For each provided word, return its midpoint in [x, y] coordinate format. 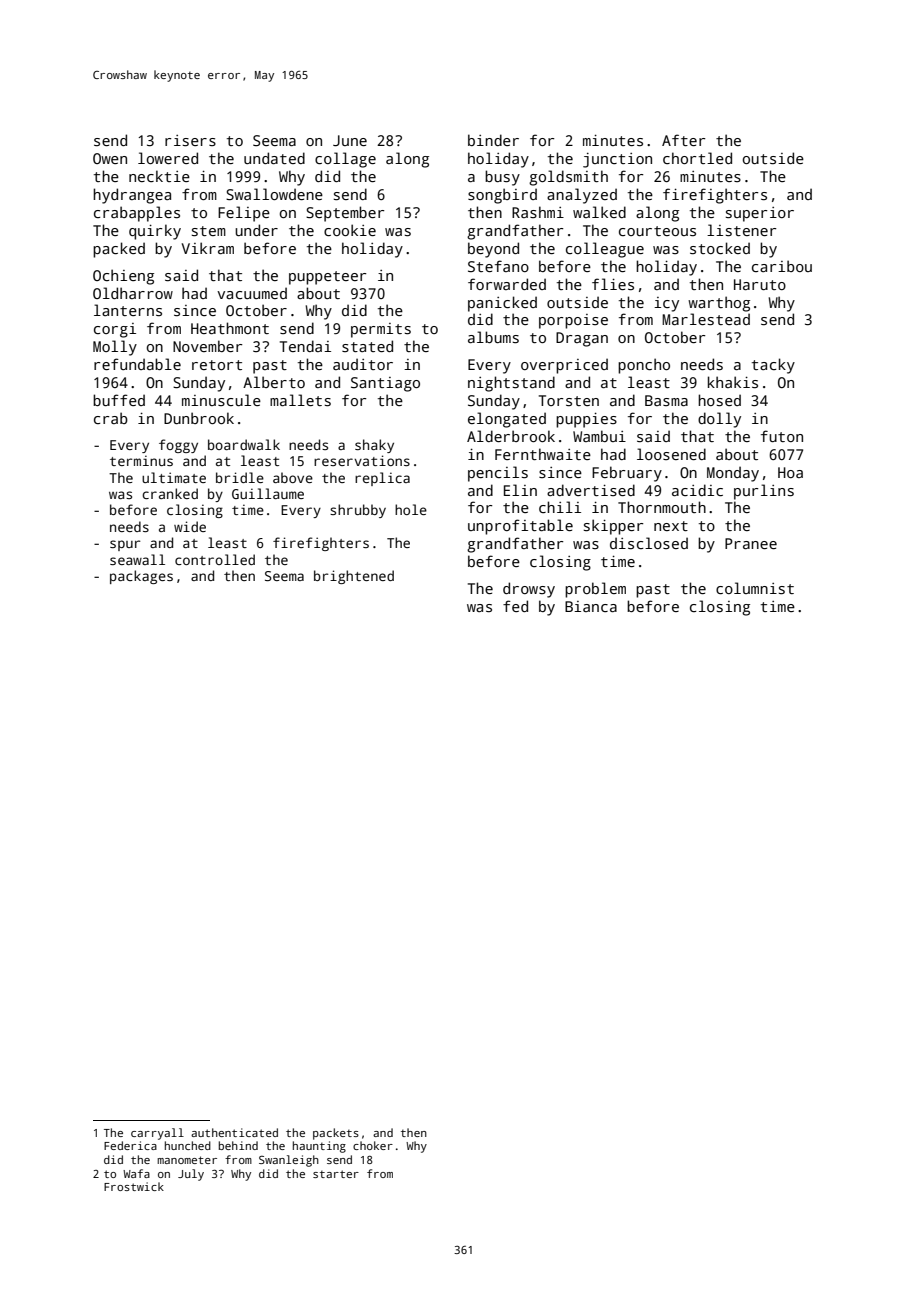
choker [373, 1145]
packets [336, 1134]
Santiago [385, 384]
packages [141, 577]
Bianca [591, 606]
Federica [130, 1145]
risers [190, 140]
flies [613, 284]
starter [336, 1174]
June [350, 140]
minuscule [221, 400]
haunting [319, 1147]
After [683, 140]
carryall [157, 1134]
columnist [755, 588]
